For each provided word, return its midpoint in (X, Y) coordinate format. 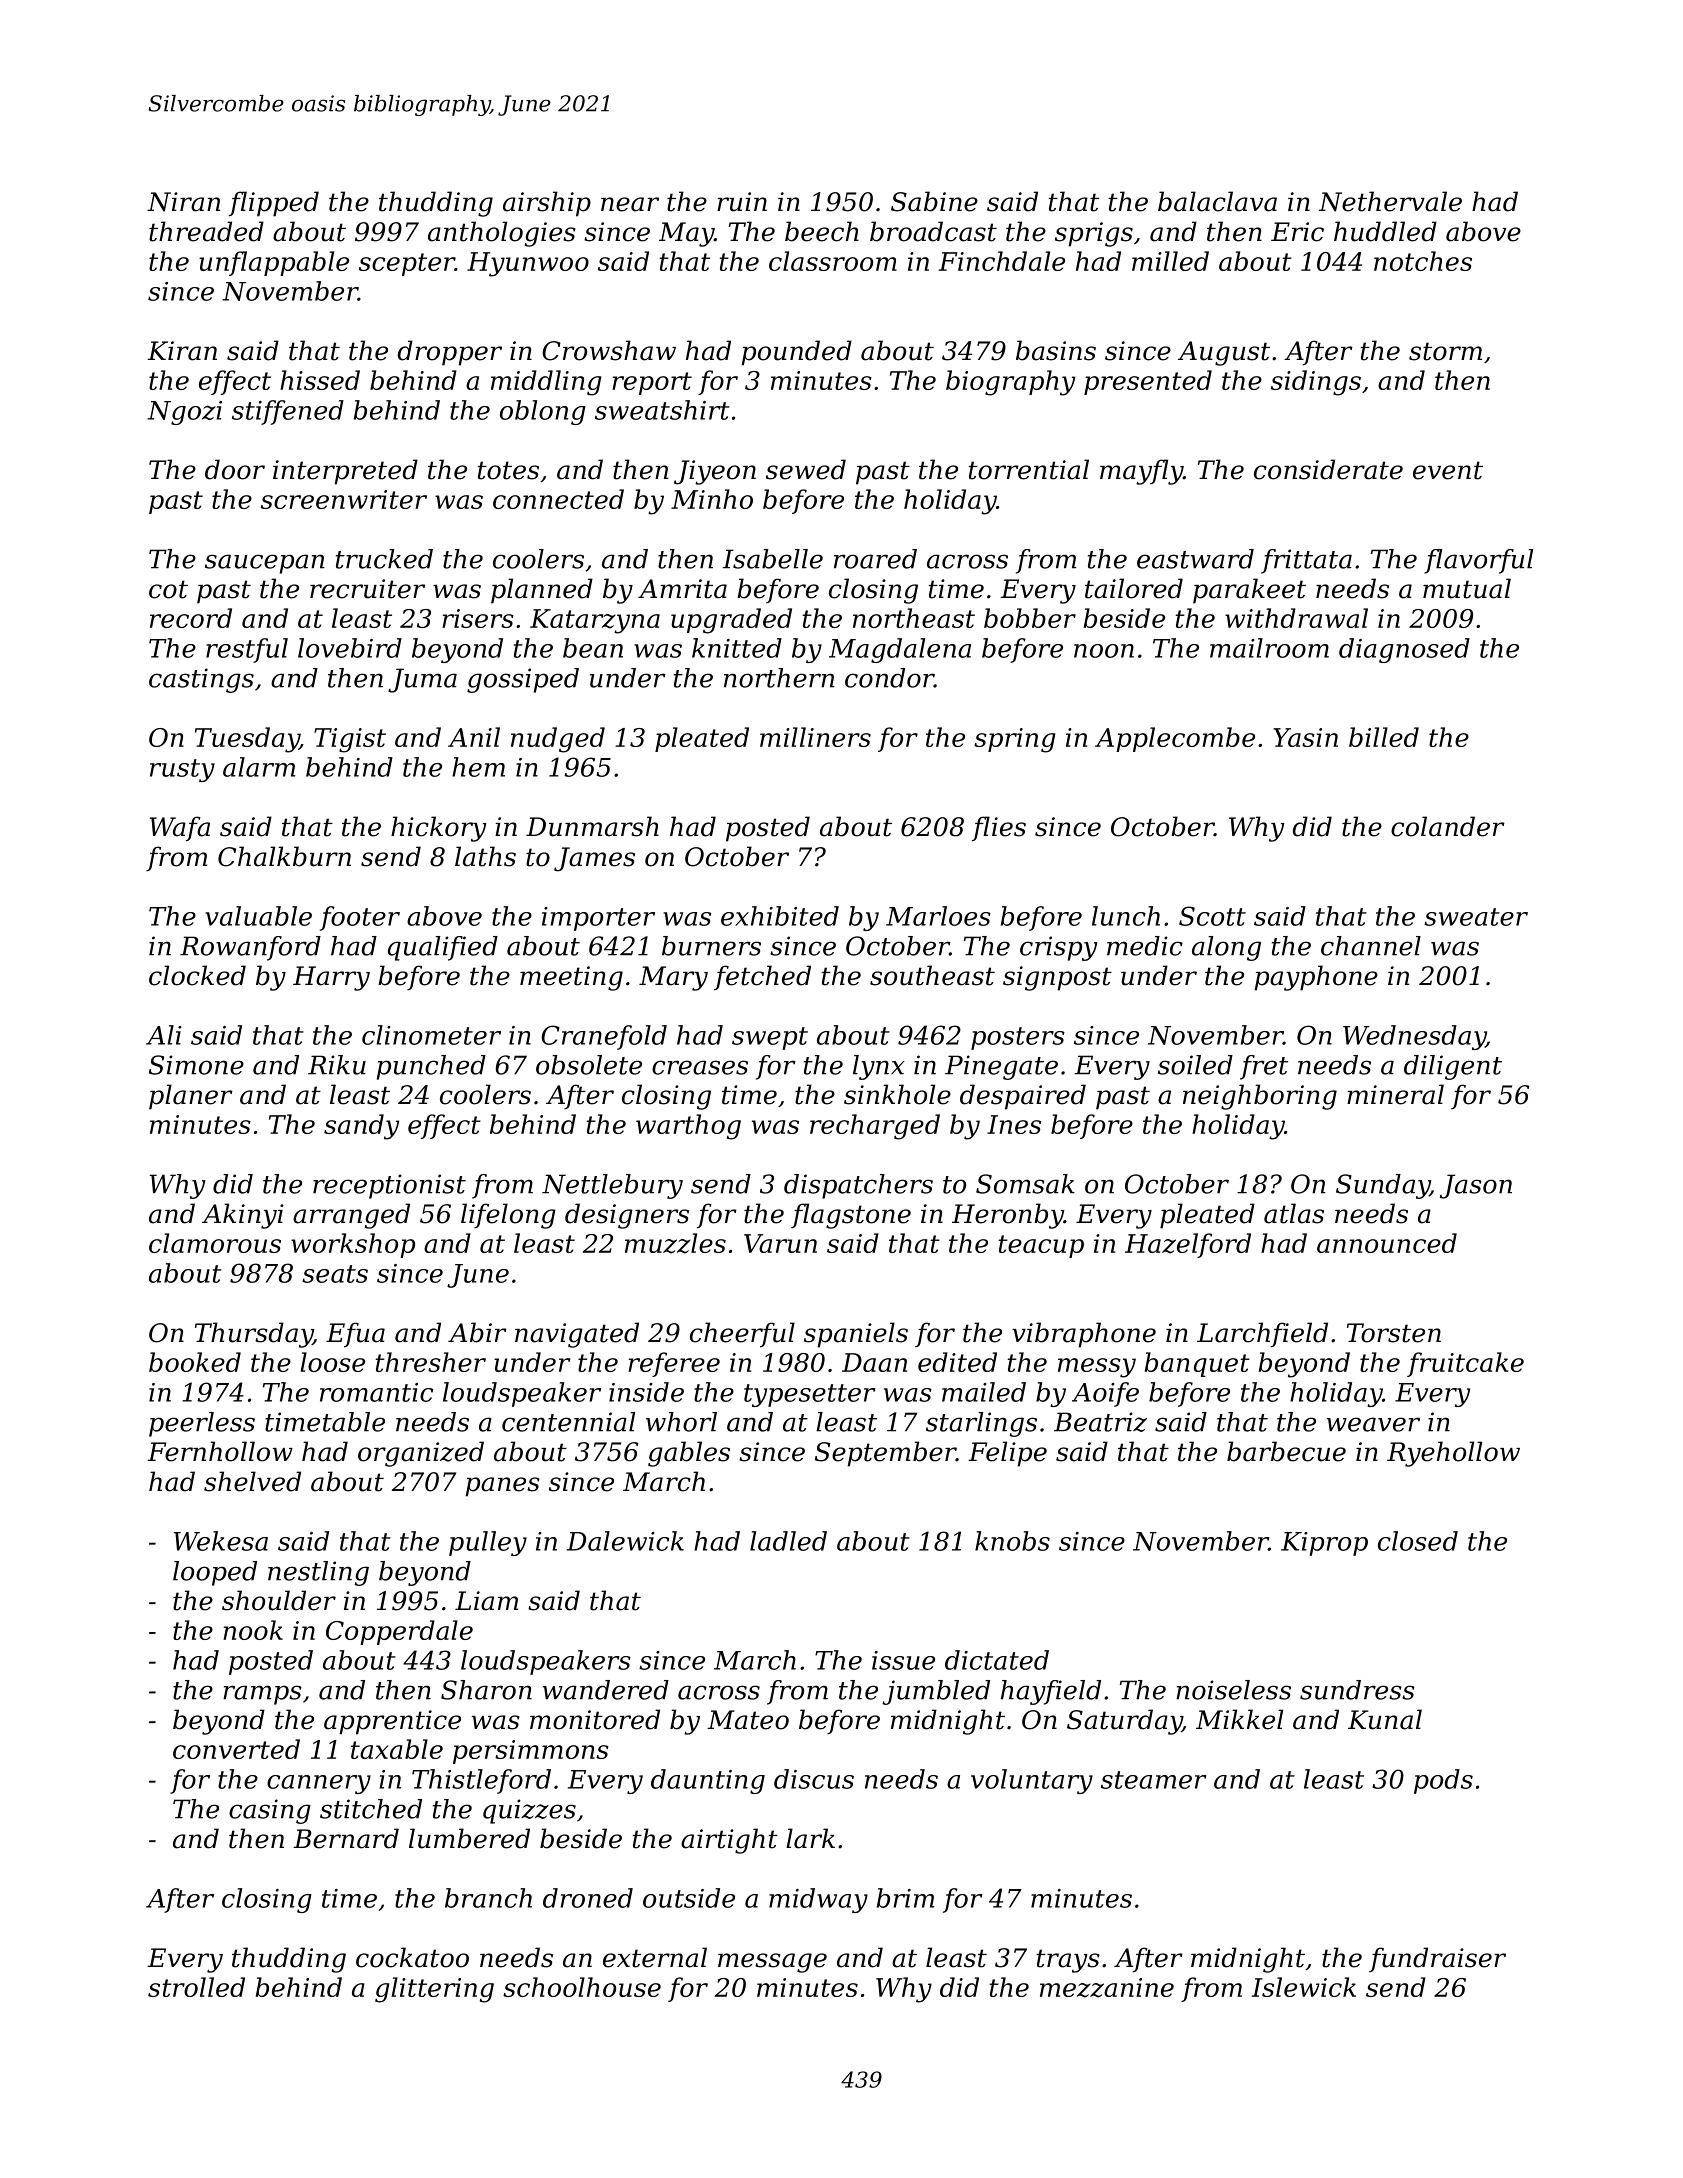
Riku (337, 1065)
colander (1448, 826)
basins (1056, 350)
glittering (434, 1990)
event (1448, 470)
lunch (1126, 916)
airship (547, 204)
